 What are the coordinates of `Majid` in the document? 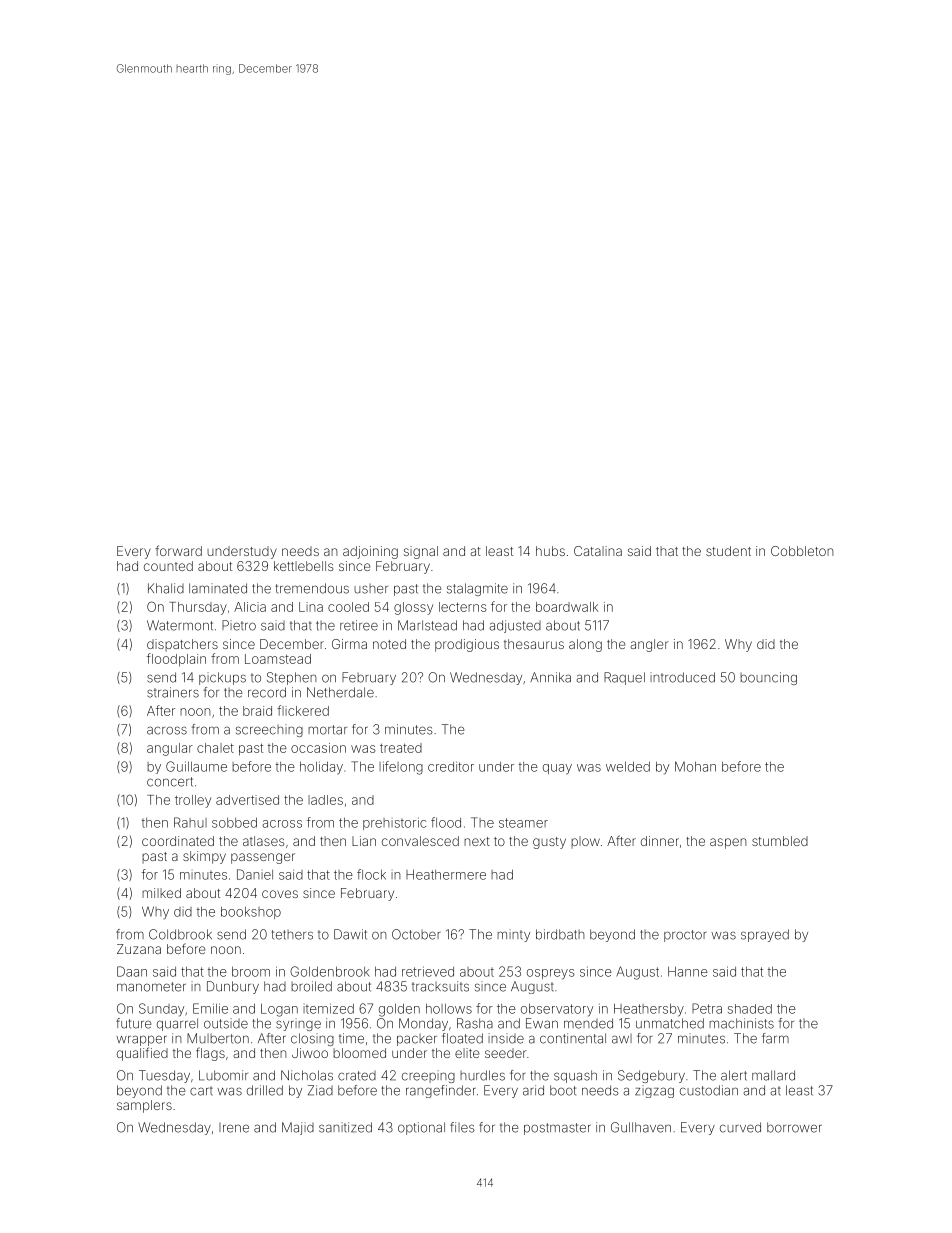 It's located at (298, 1128).
